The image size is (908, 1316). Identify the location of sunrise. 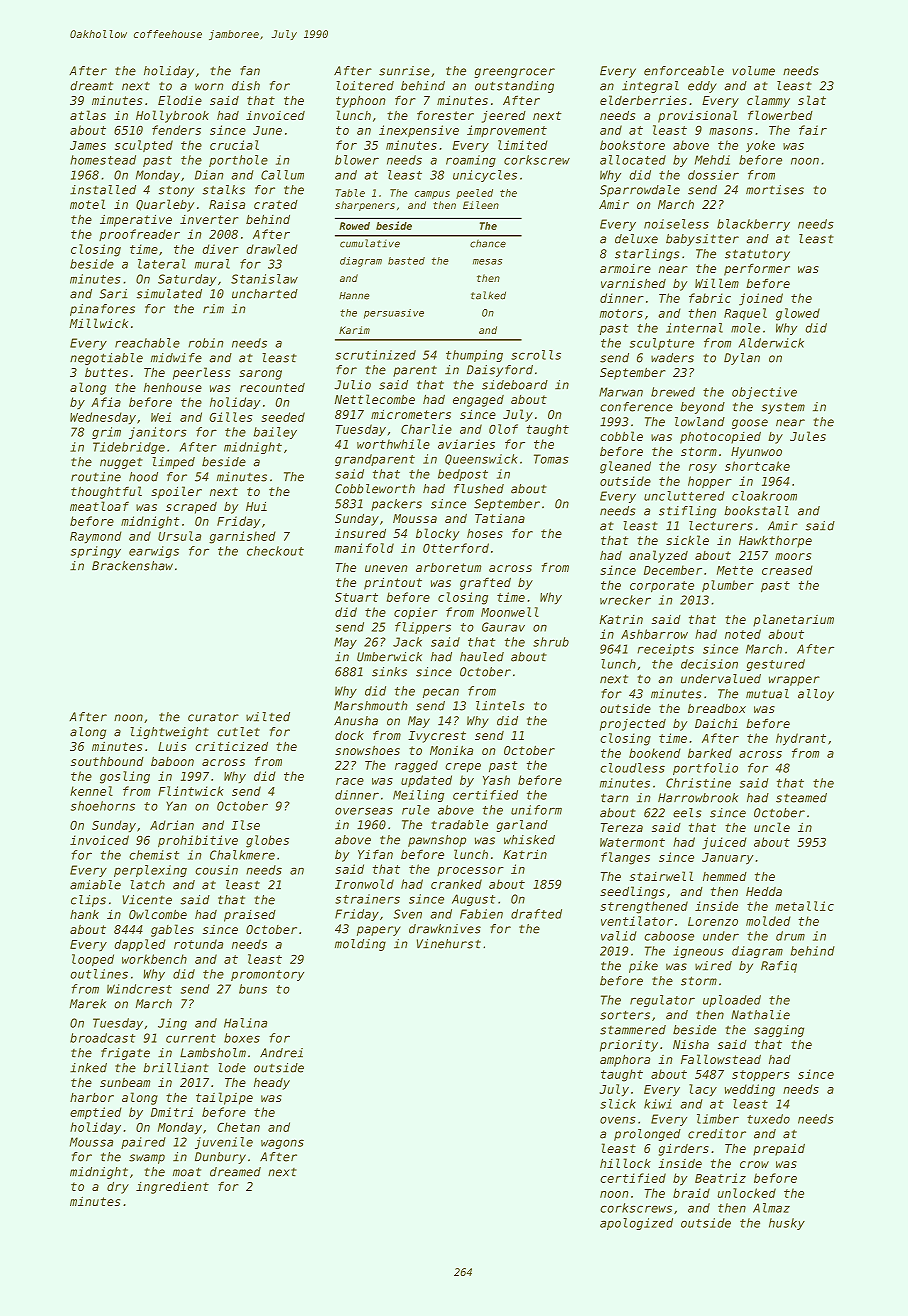
(404, 71).
